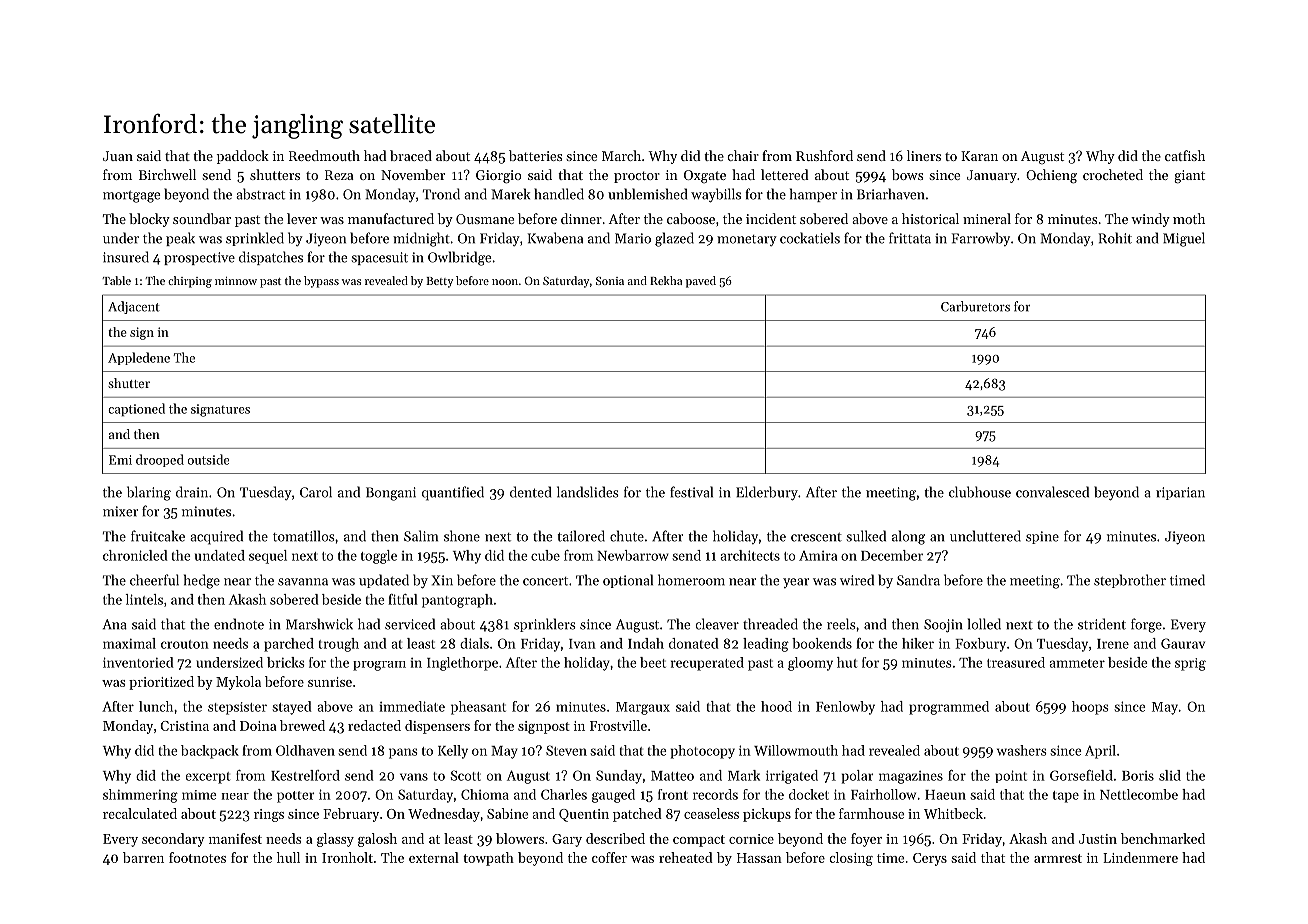  What do you see at coordinates (715, 794) in the document?
I see `records` at bounding box center [715, 794].
